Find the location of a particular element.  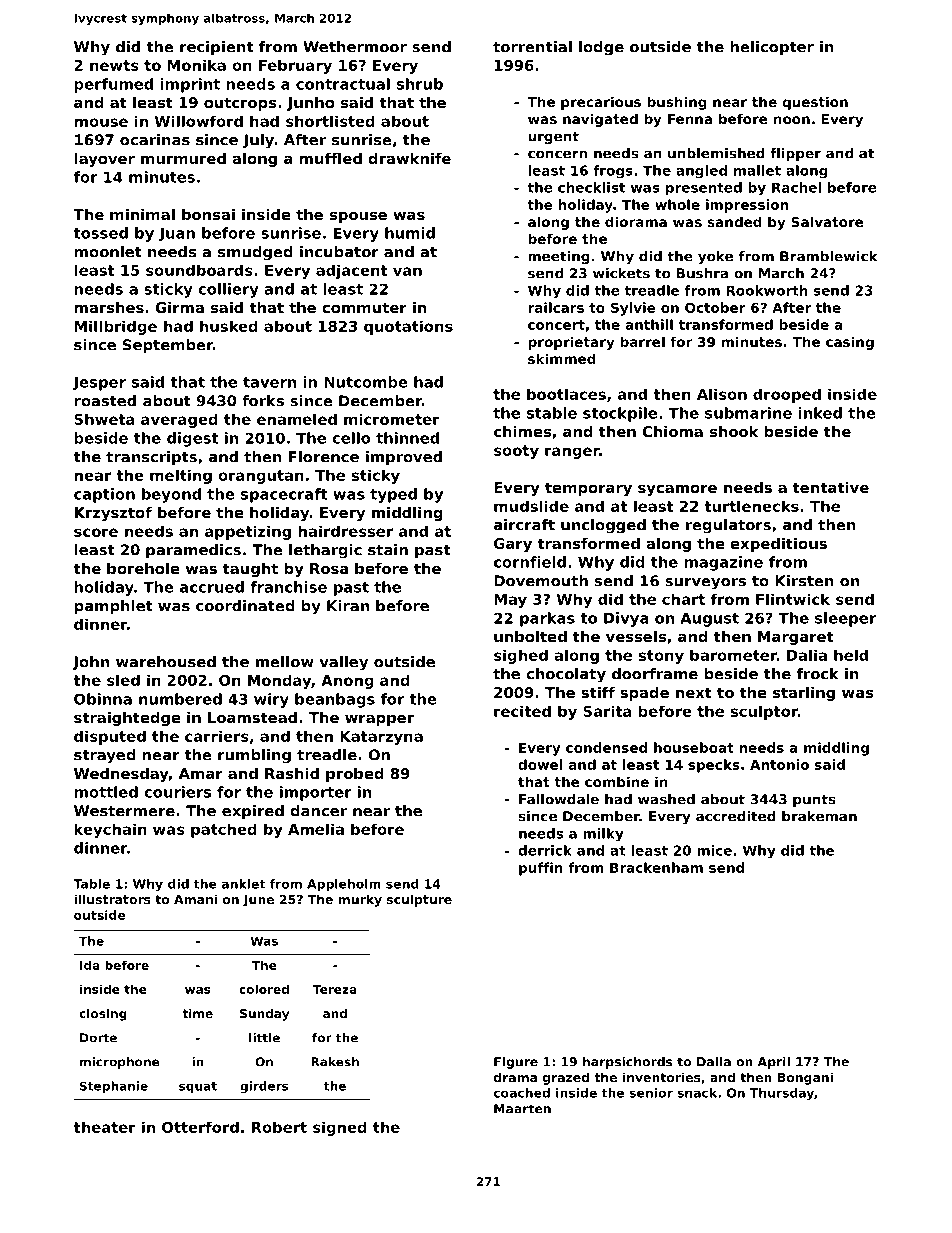

drama is located at coordinates (515, 1077).
